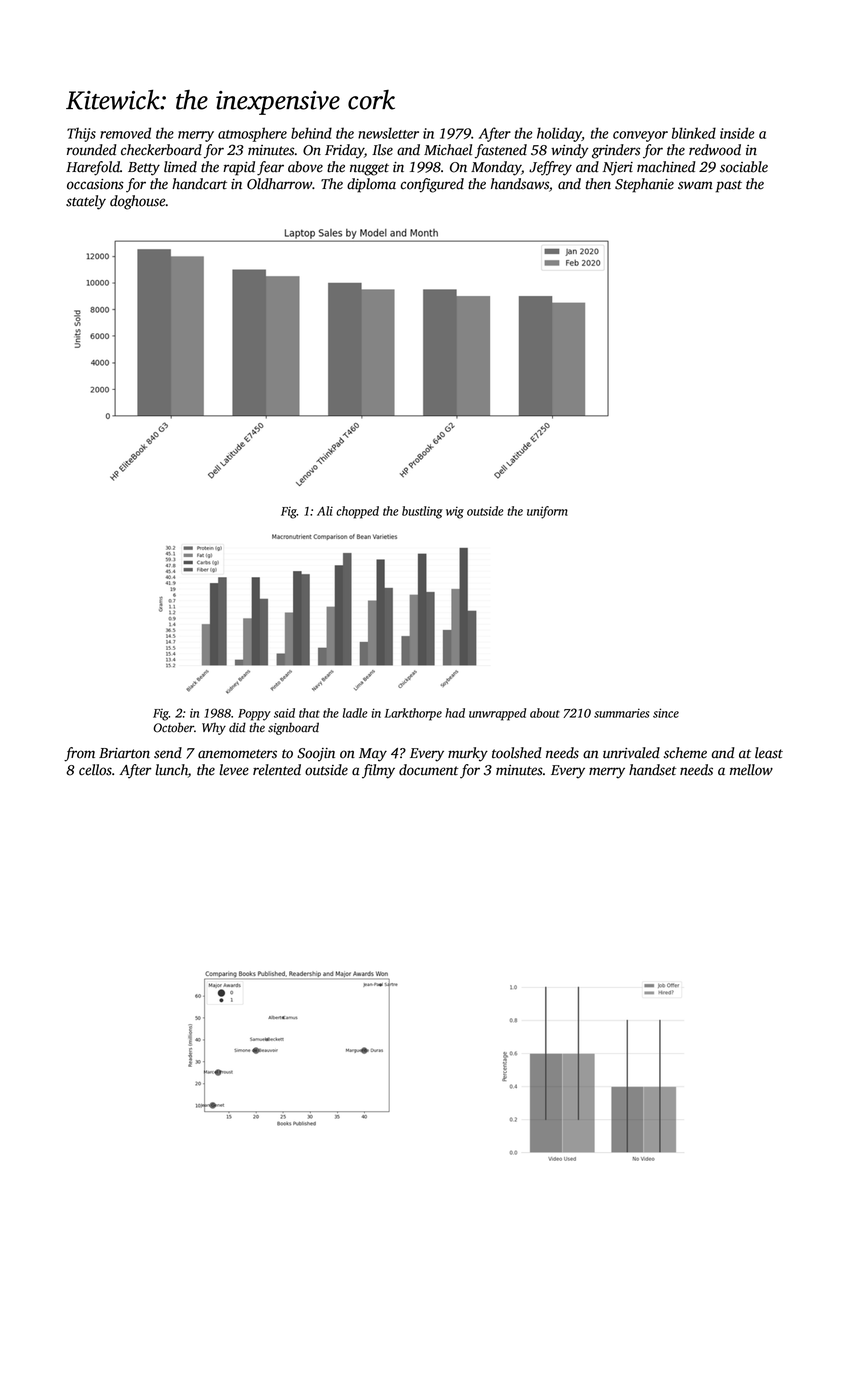  Describe the element at coordinates (769, 753) in the document. I see `least` at that location.
